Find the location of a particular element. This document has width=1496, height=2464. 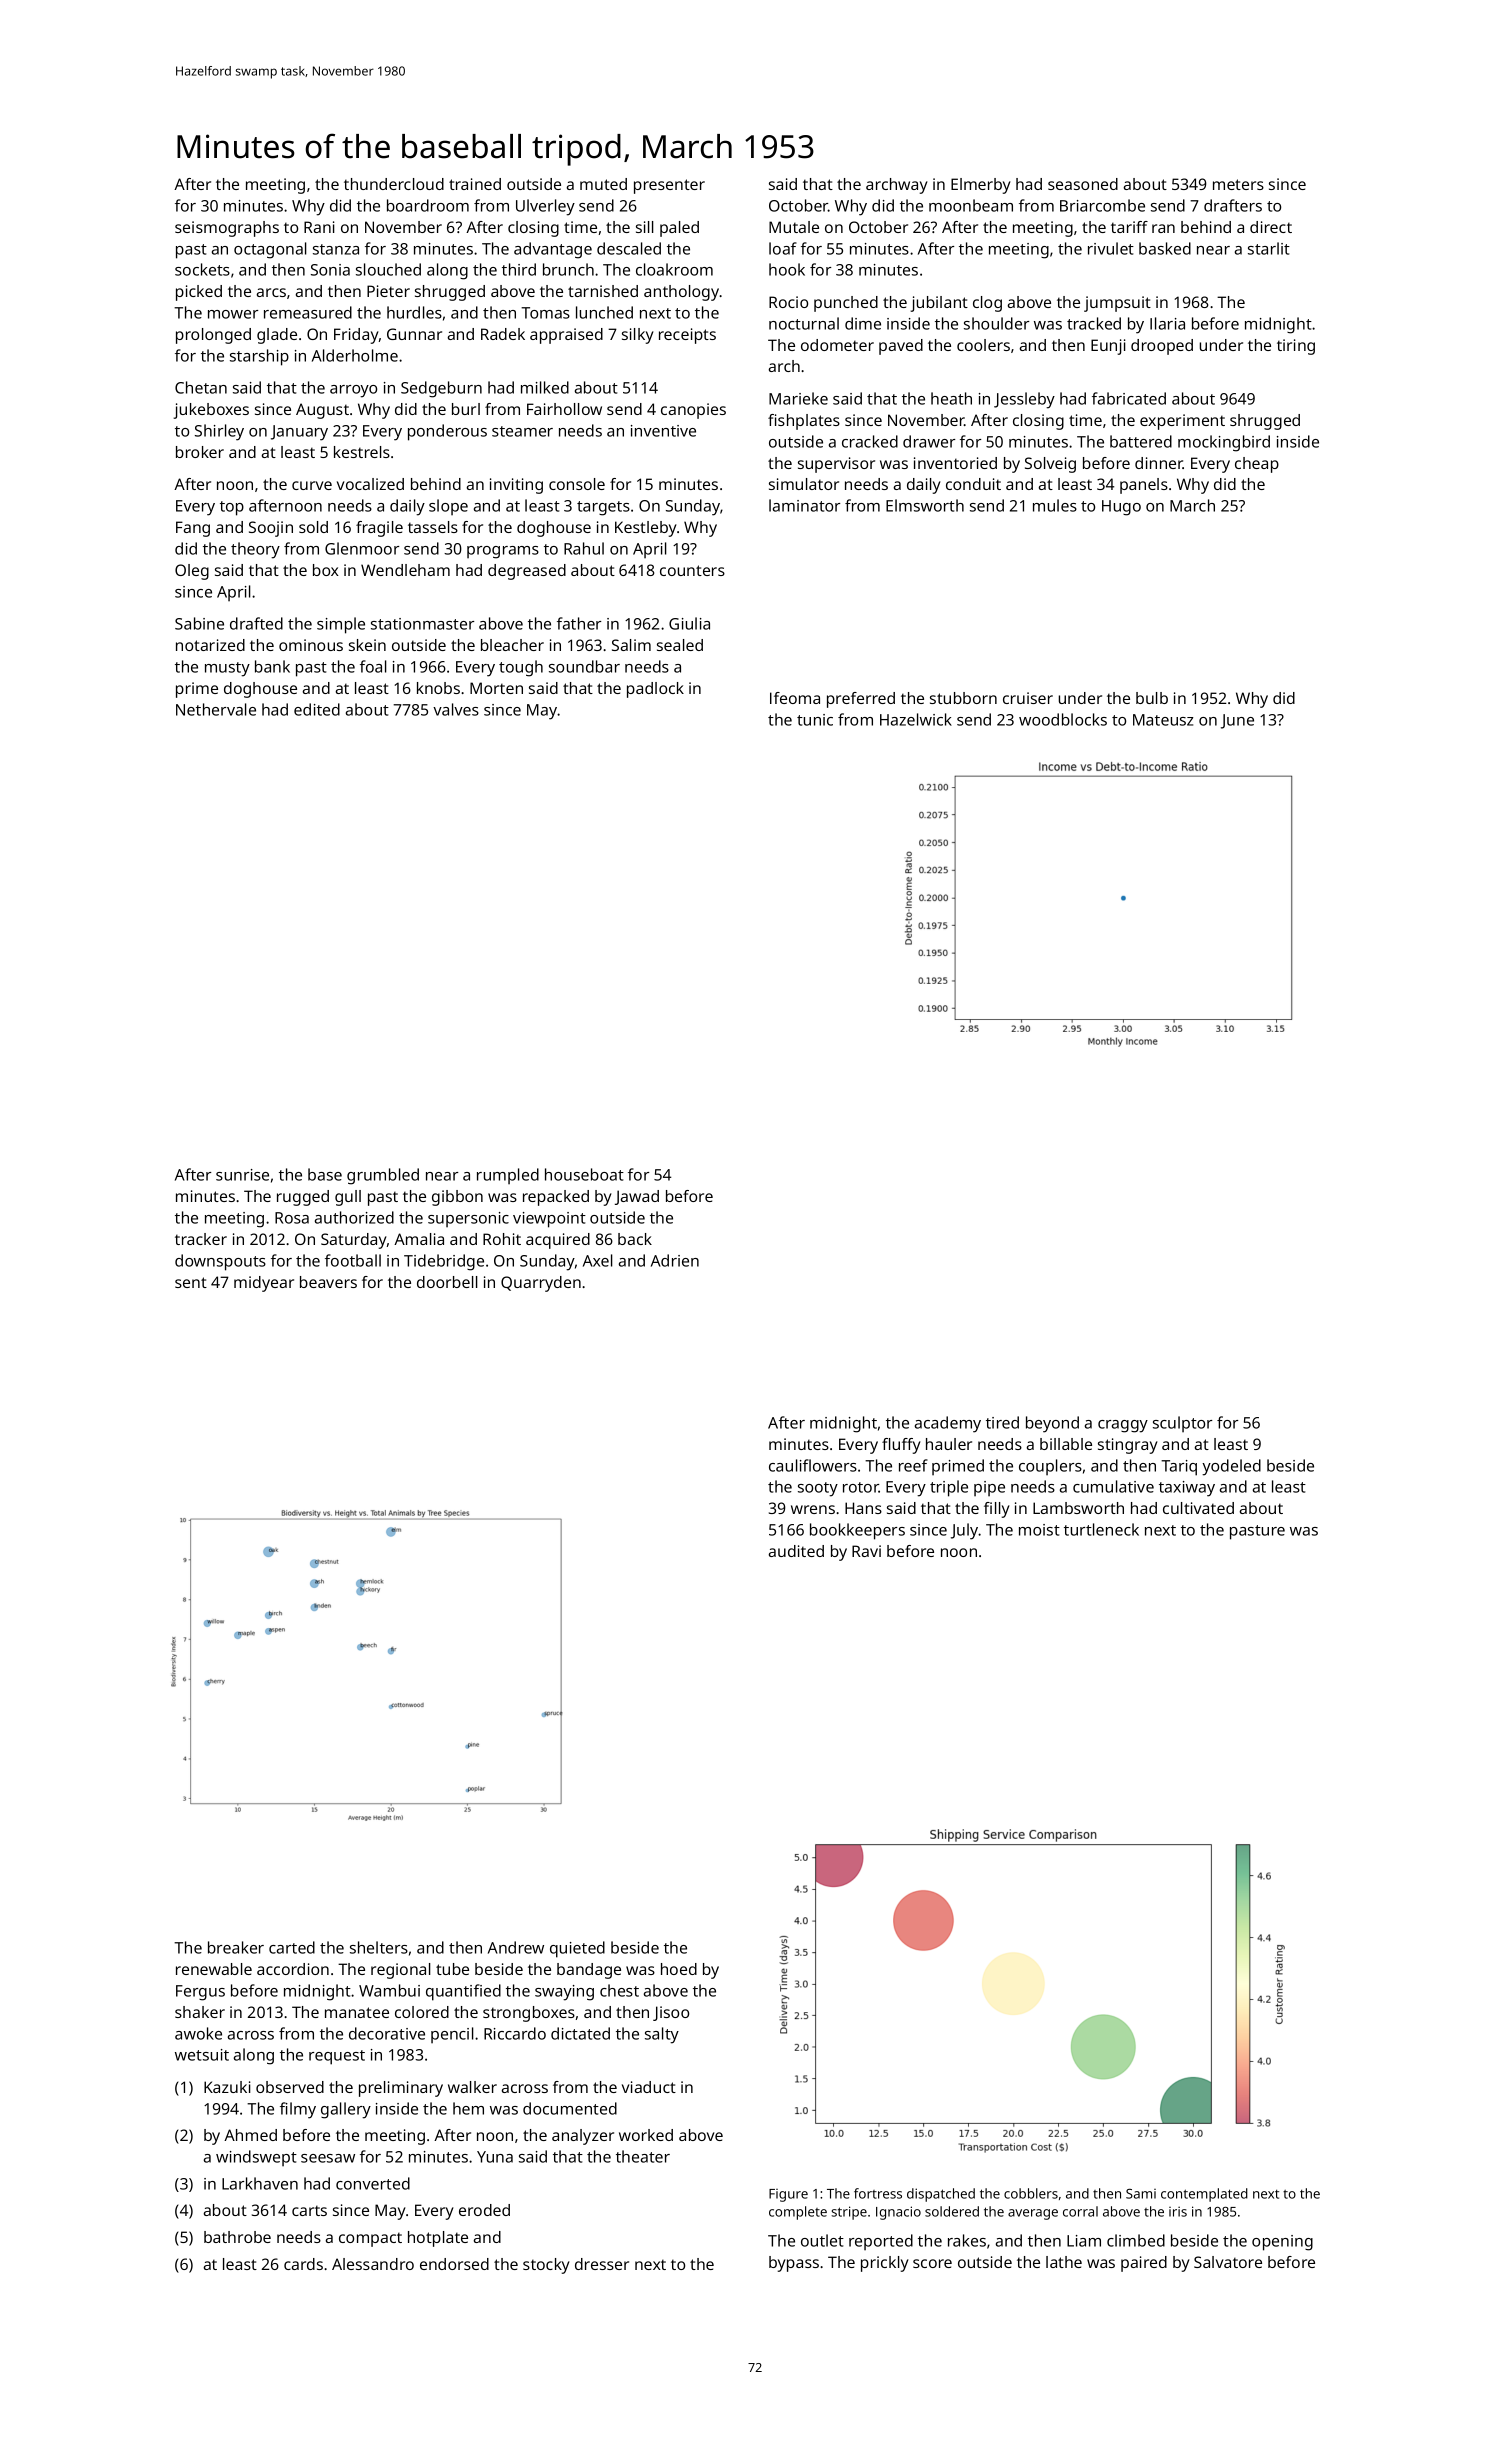

Hazelwick is located at coordinates (916, 719).
